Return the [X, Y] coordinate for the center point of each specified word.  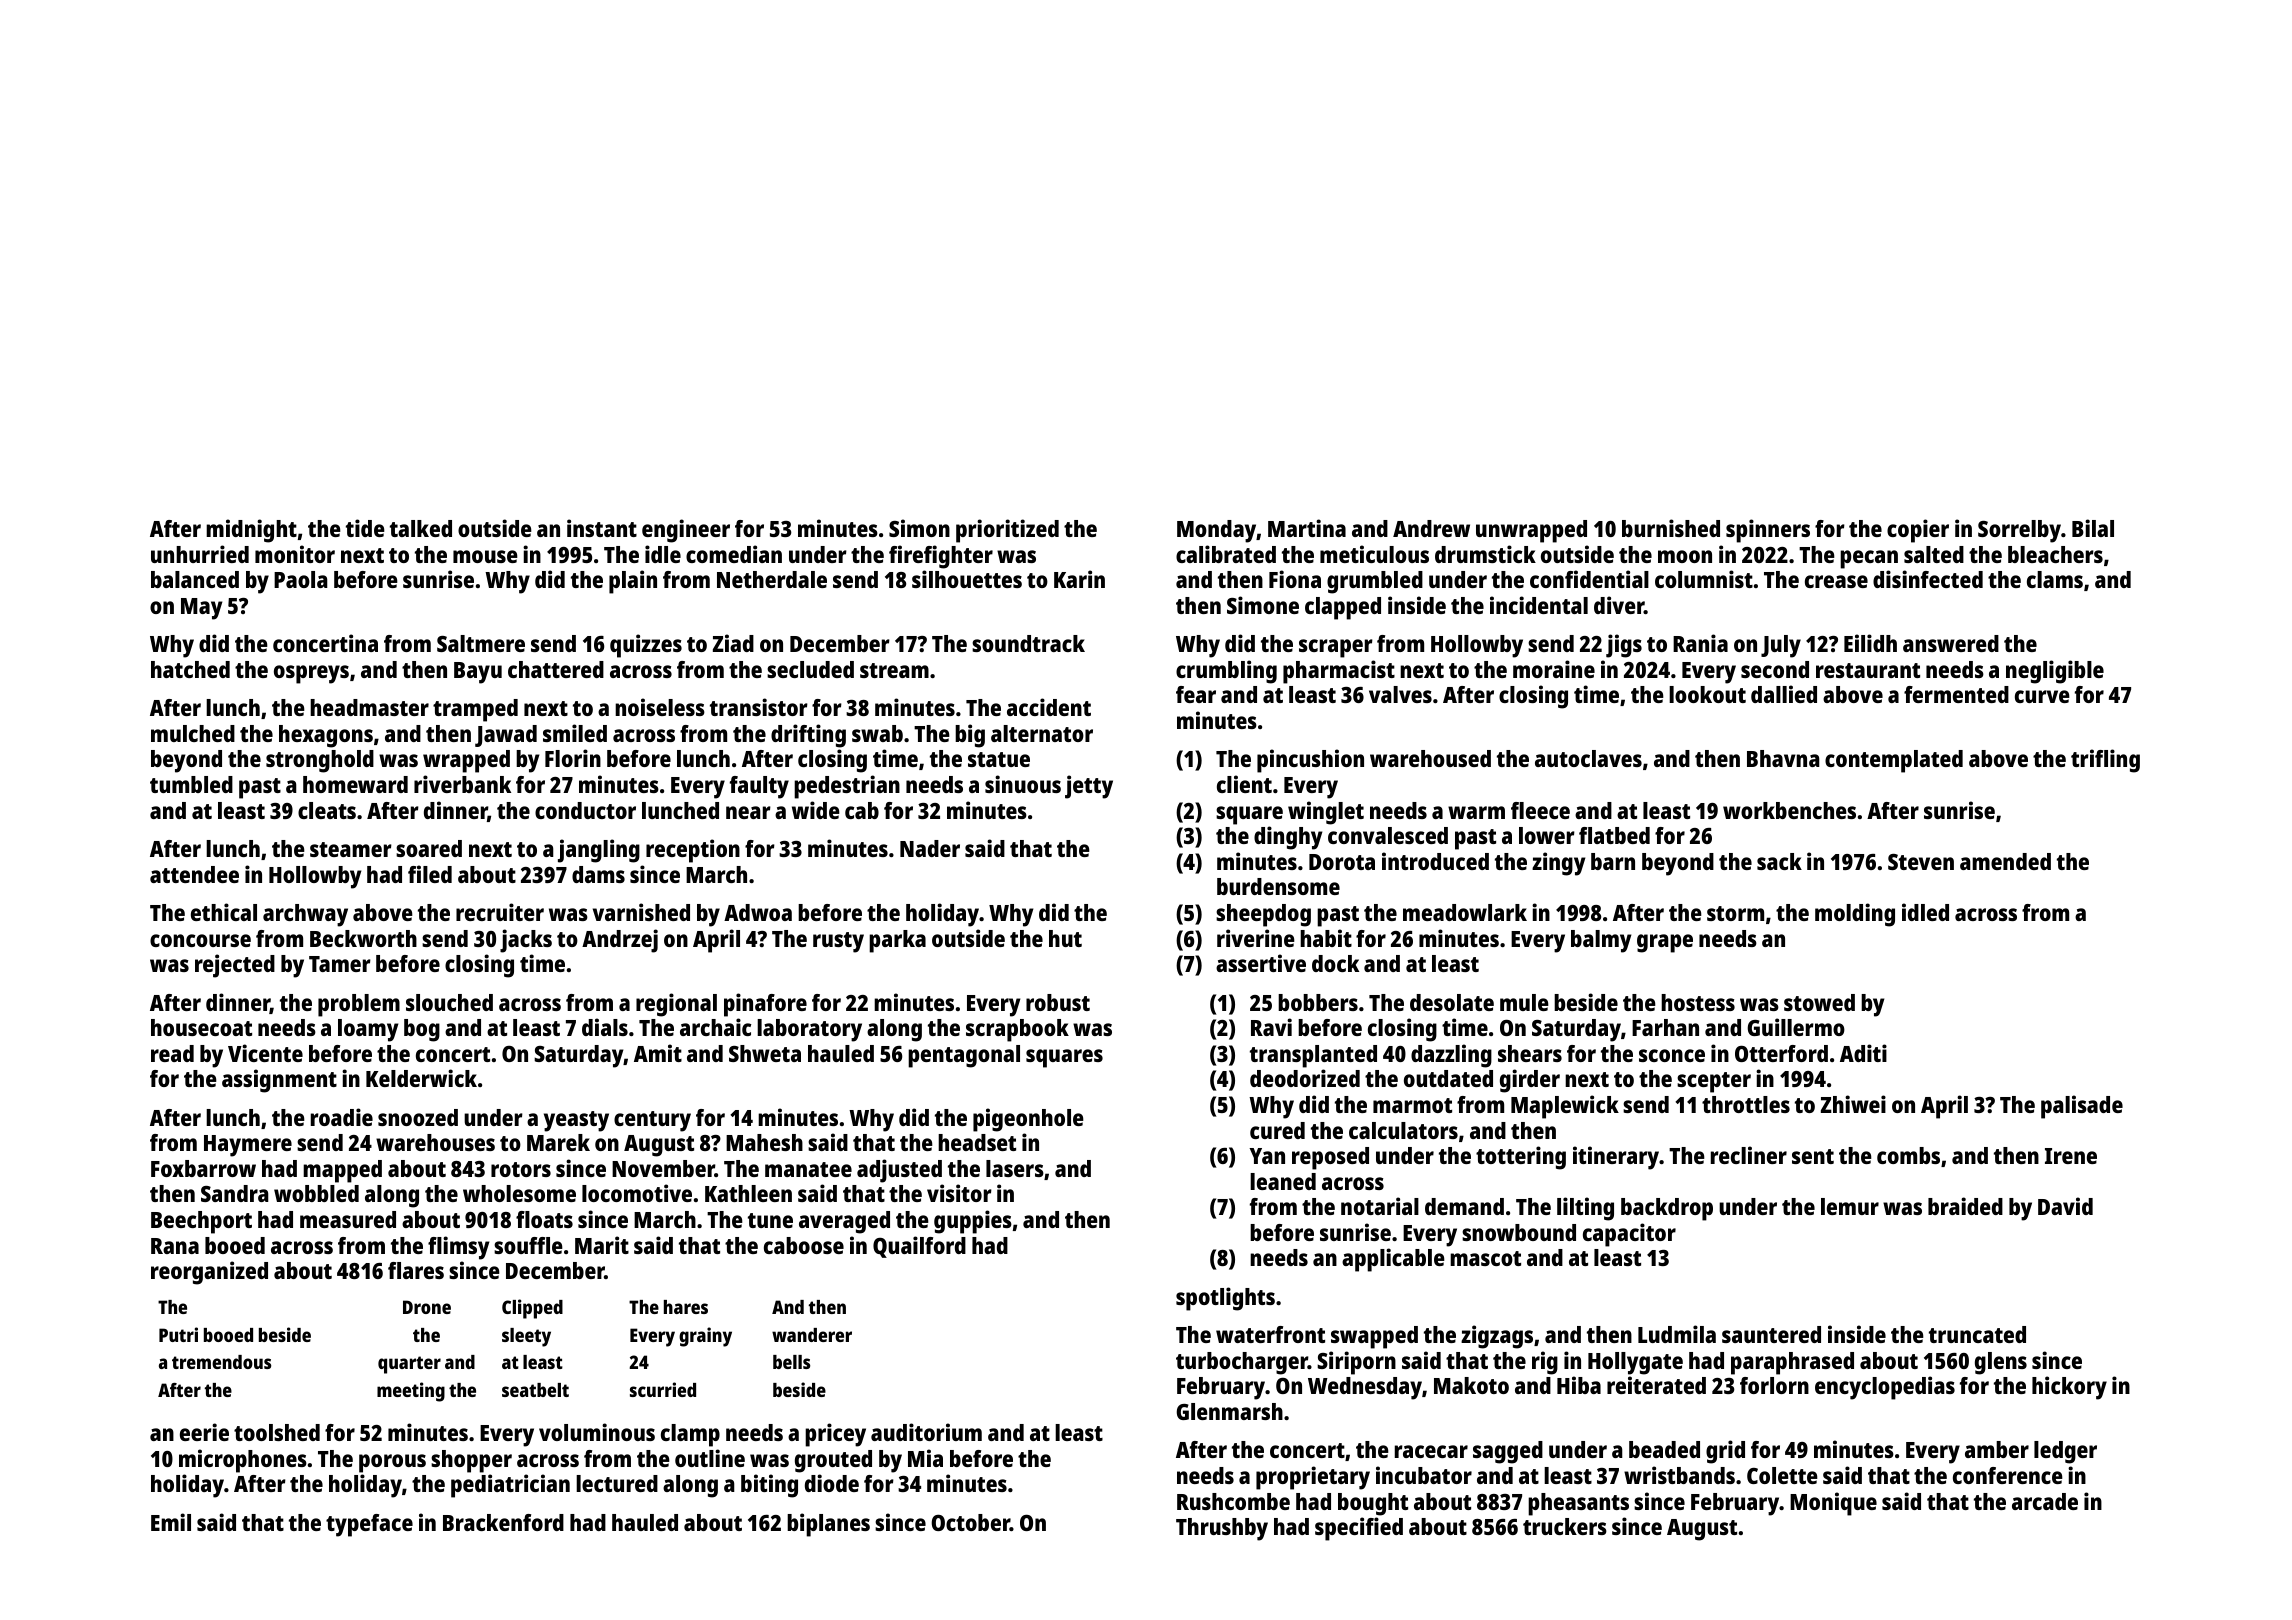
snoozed [418, 1117]
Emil [171, 1522]
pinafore [765, 1005]
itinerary [1616, 1158]
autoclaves [1588, 758]
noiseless [660, 707]
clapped [1343, 608]
